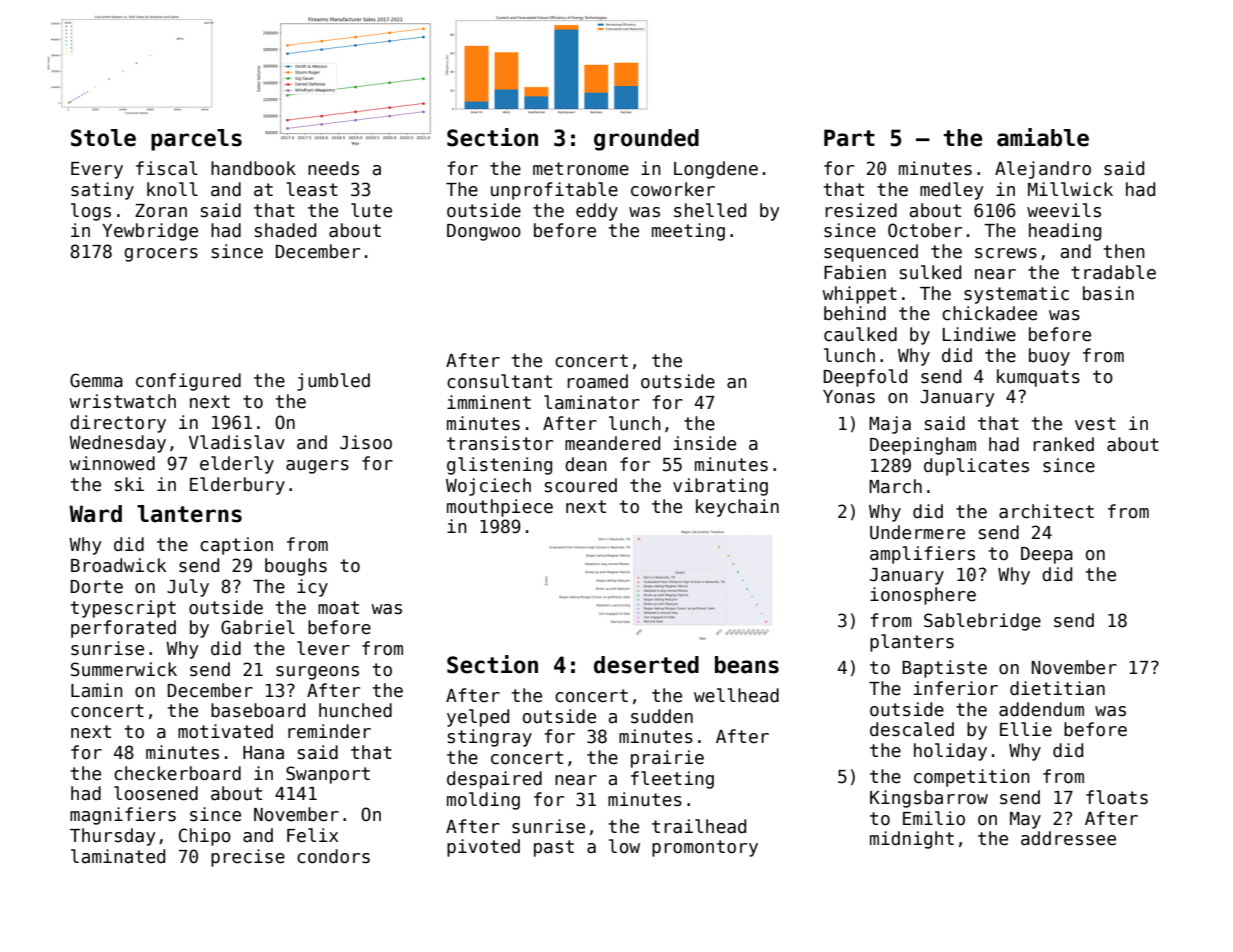 The image size is (1233, 952). Describe the element at coordinates (97, 587) in the screenshot. I see `Dorte` at that location.
